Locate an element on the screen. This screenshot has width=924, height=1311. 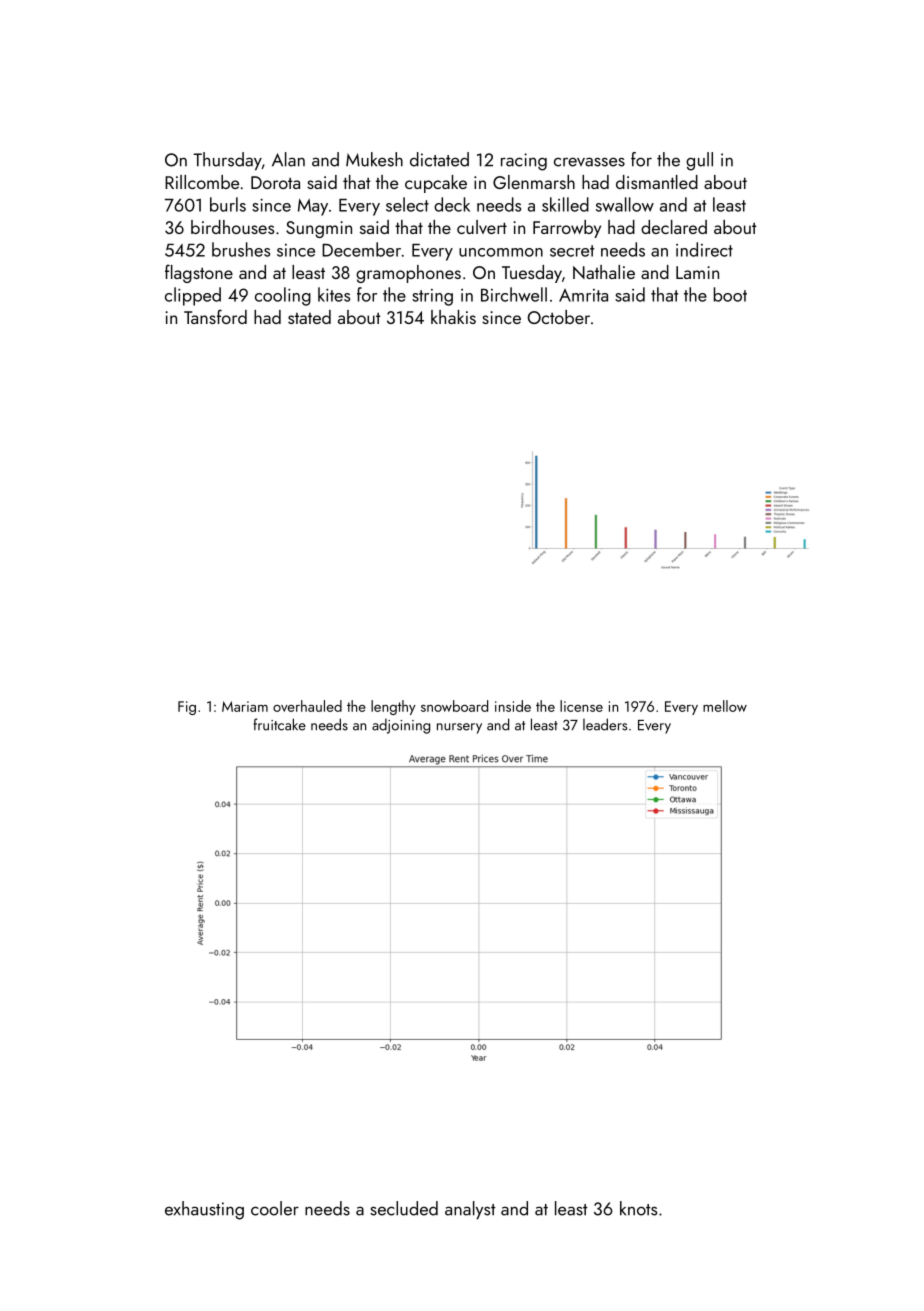
fruitcake is located at coordinates (280, 724).
